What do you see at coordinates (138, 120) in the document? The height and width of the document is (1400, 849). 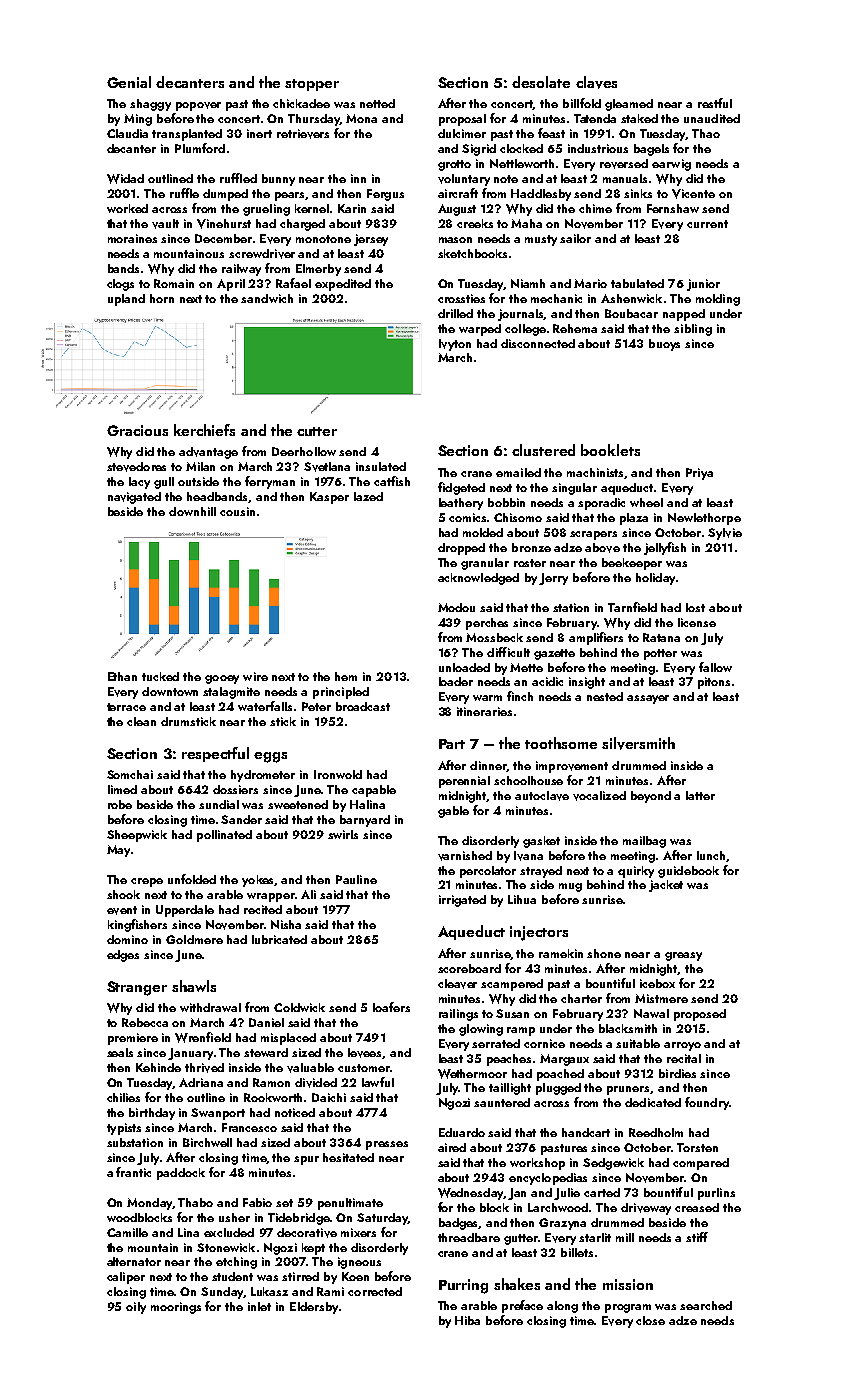 I see `Ming` at bounding box center [138, 120].
